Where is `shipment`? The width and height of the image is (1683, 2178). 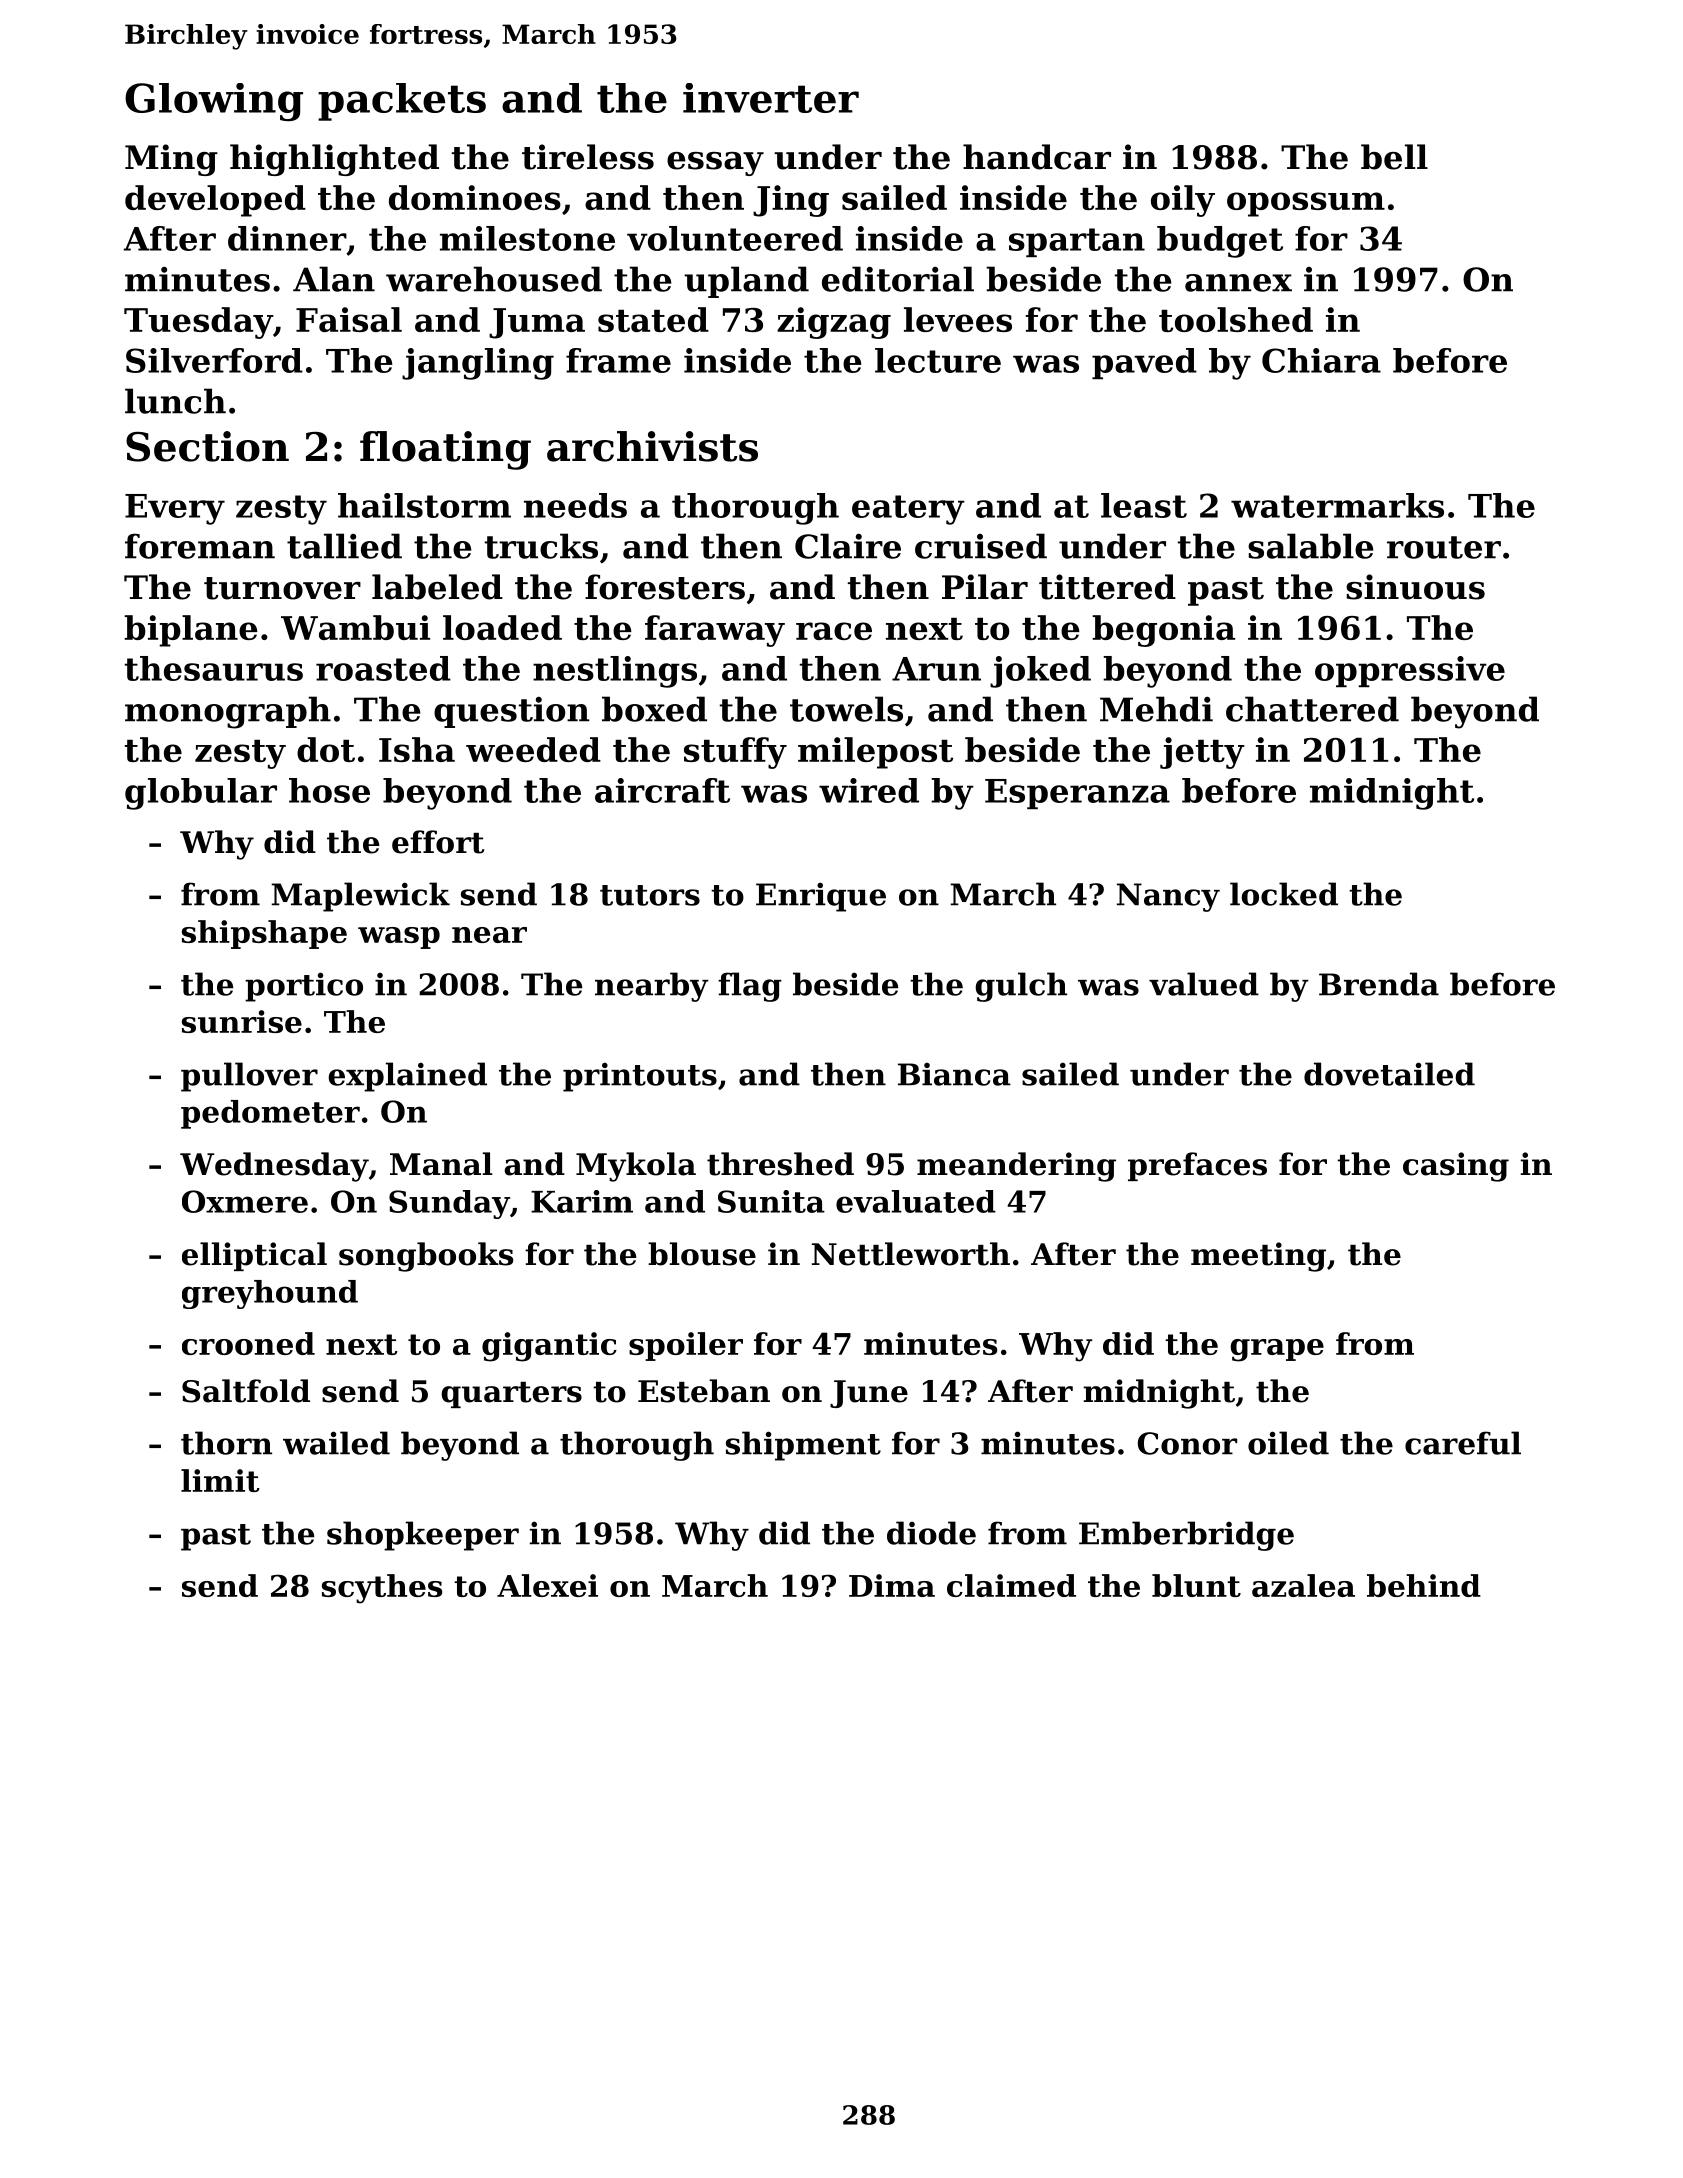 shipment is located at coordinates (803, 1446).
